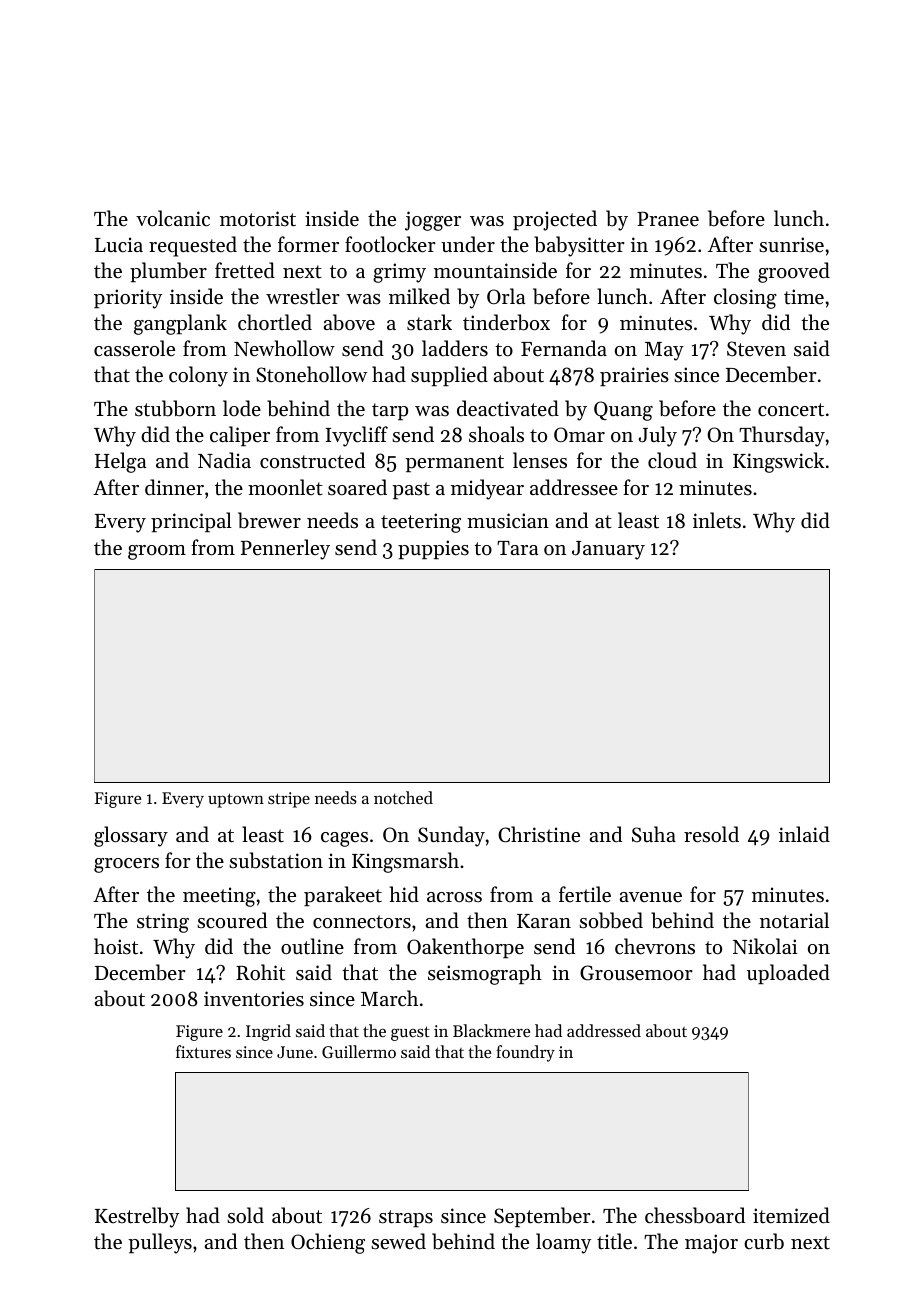 This screenshot has width=924, height=1314. I want to click on sewed, so click(398, 1241).
